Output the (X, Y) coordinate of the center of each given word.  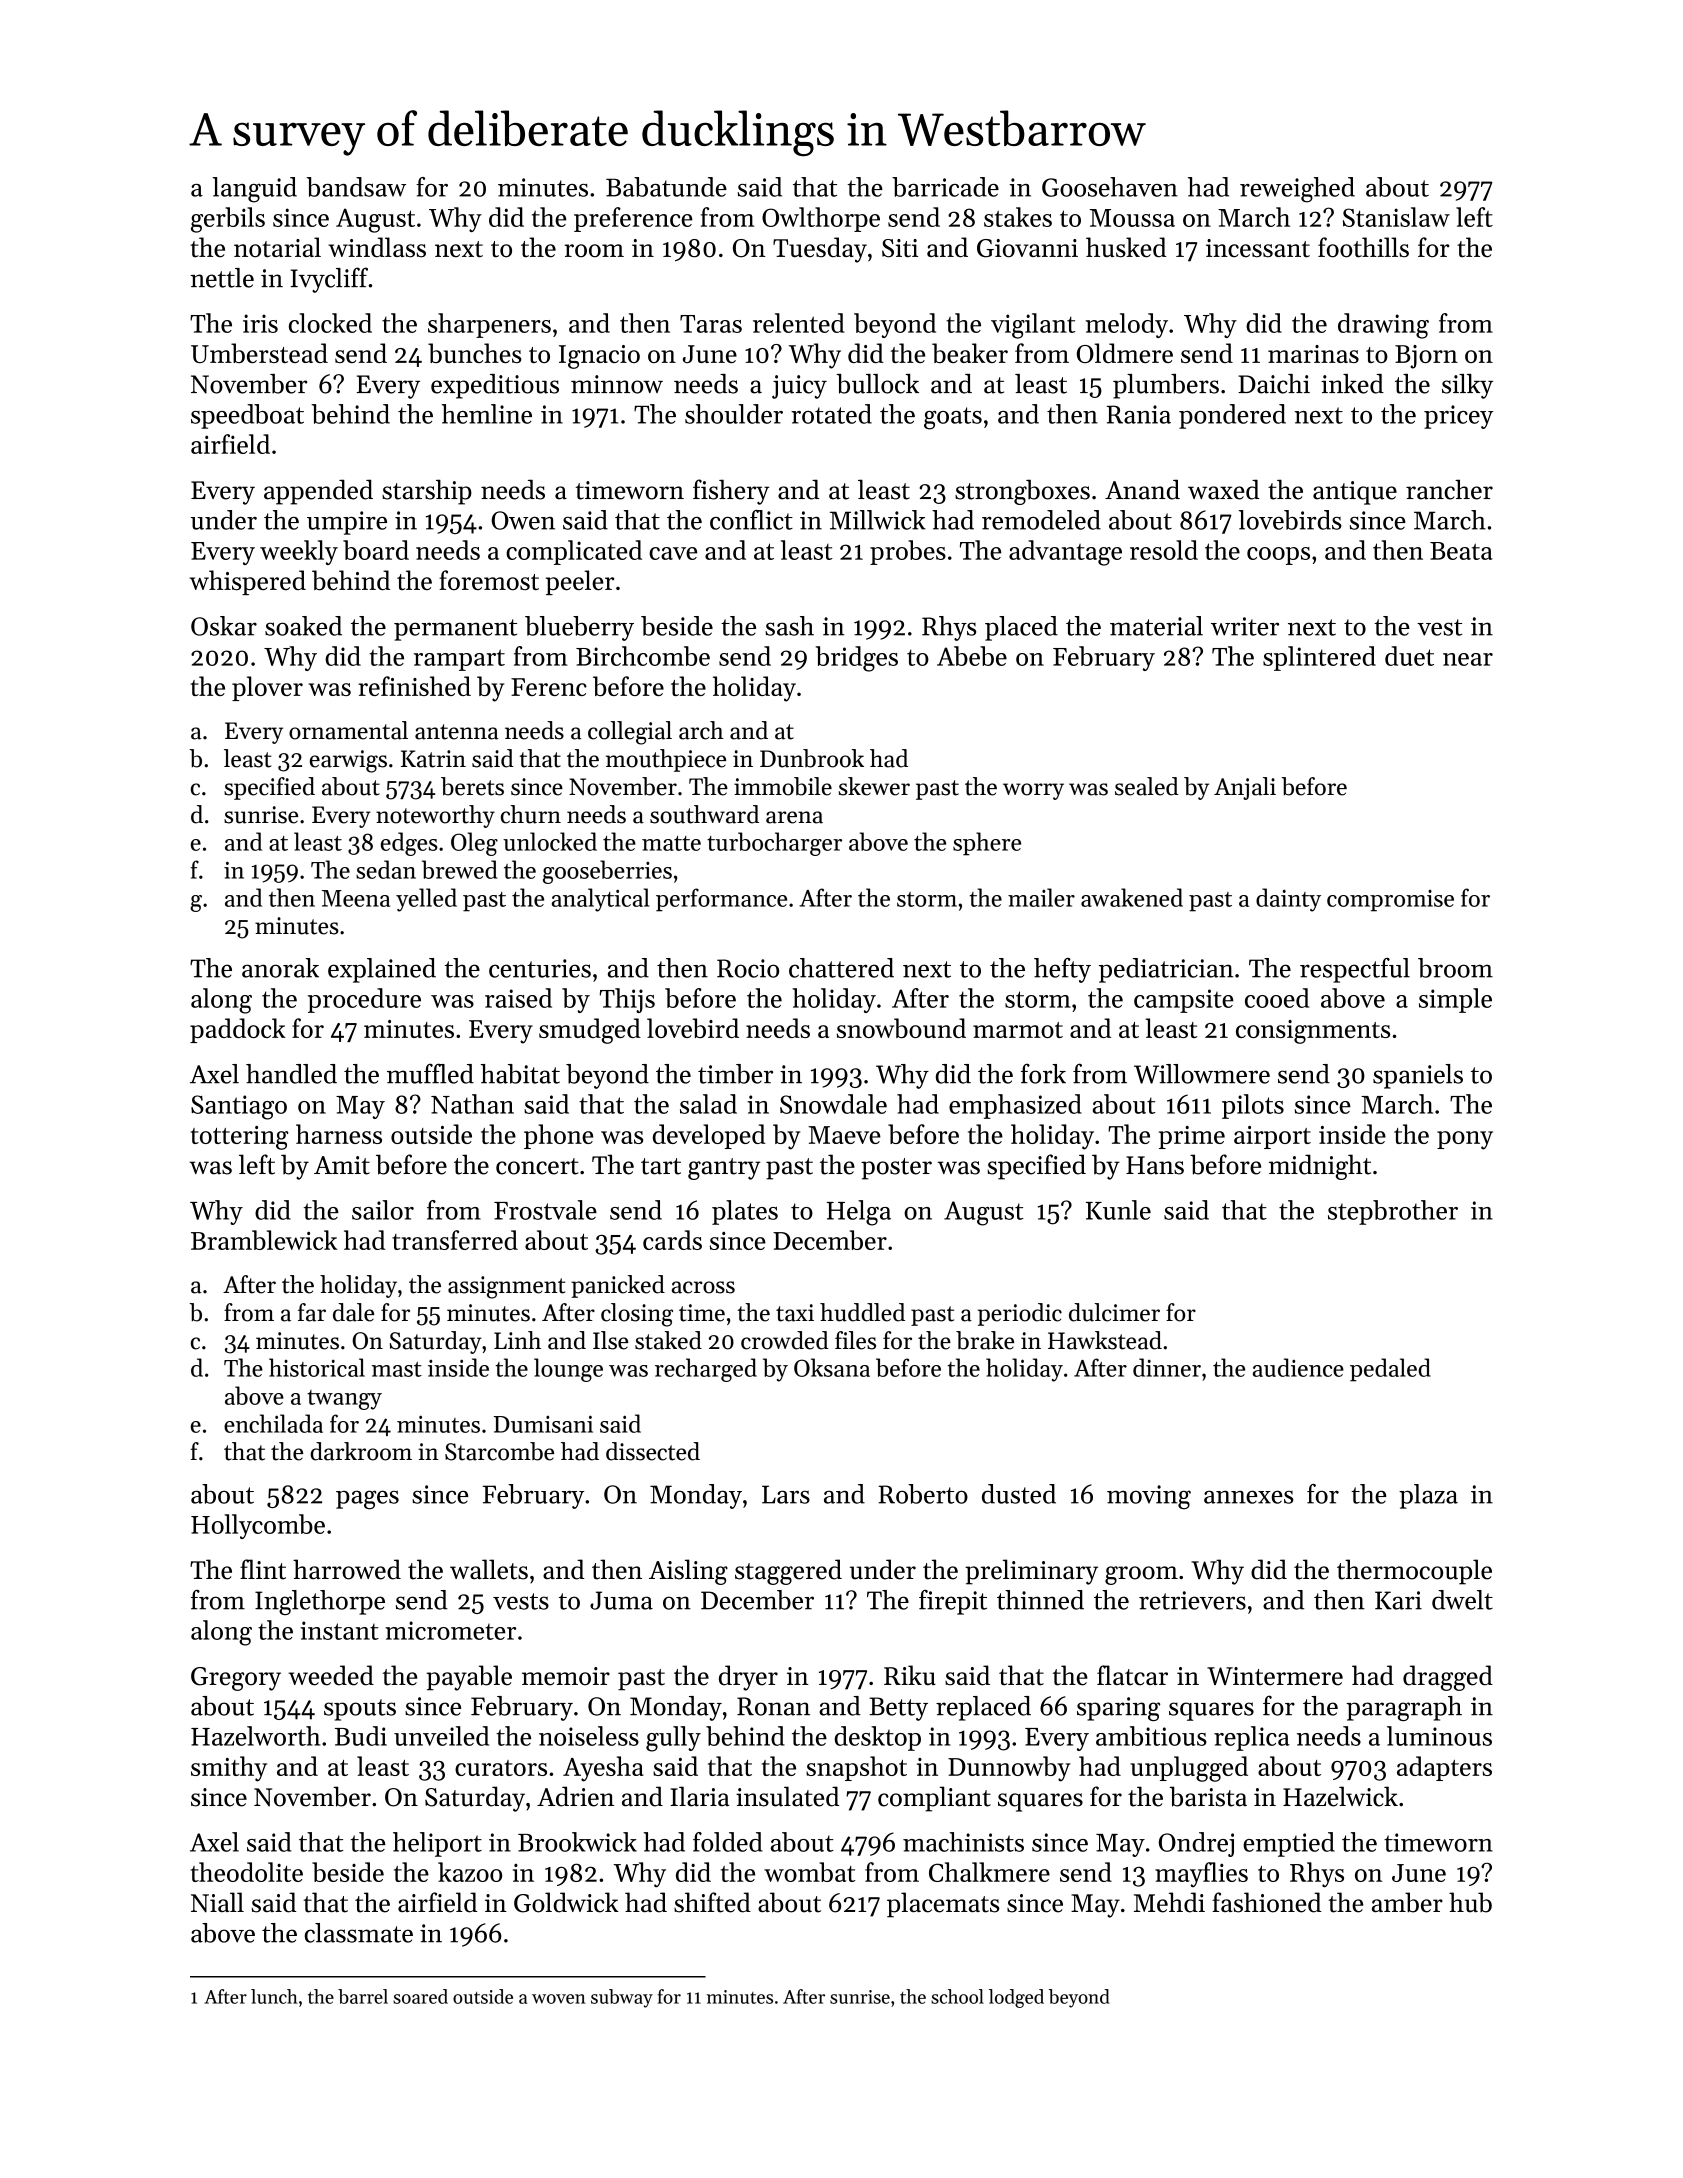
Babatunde (666, 187)
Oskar (224, 626)
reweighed (1297, 190)
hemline (487, 414)
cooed (1277, 998)
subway (622, 1998)
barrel (363, 1996)
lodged (1016, 1998)
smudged (590, 1031)
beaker (970, 353)
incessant (1258, 248)
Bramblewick (264, 1240)
